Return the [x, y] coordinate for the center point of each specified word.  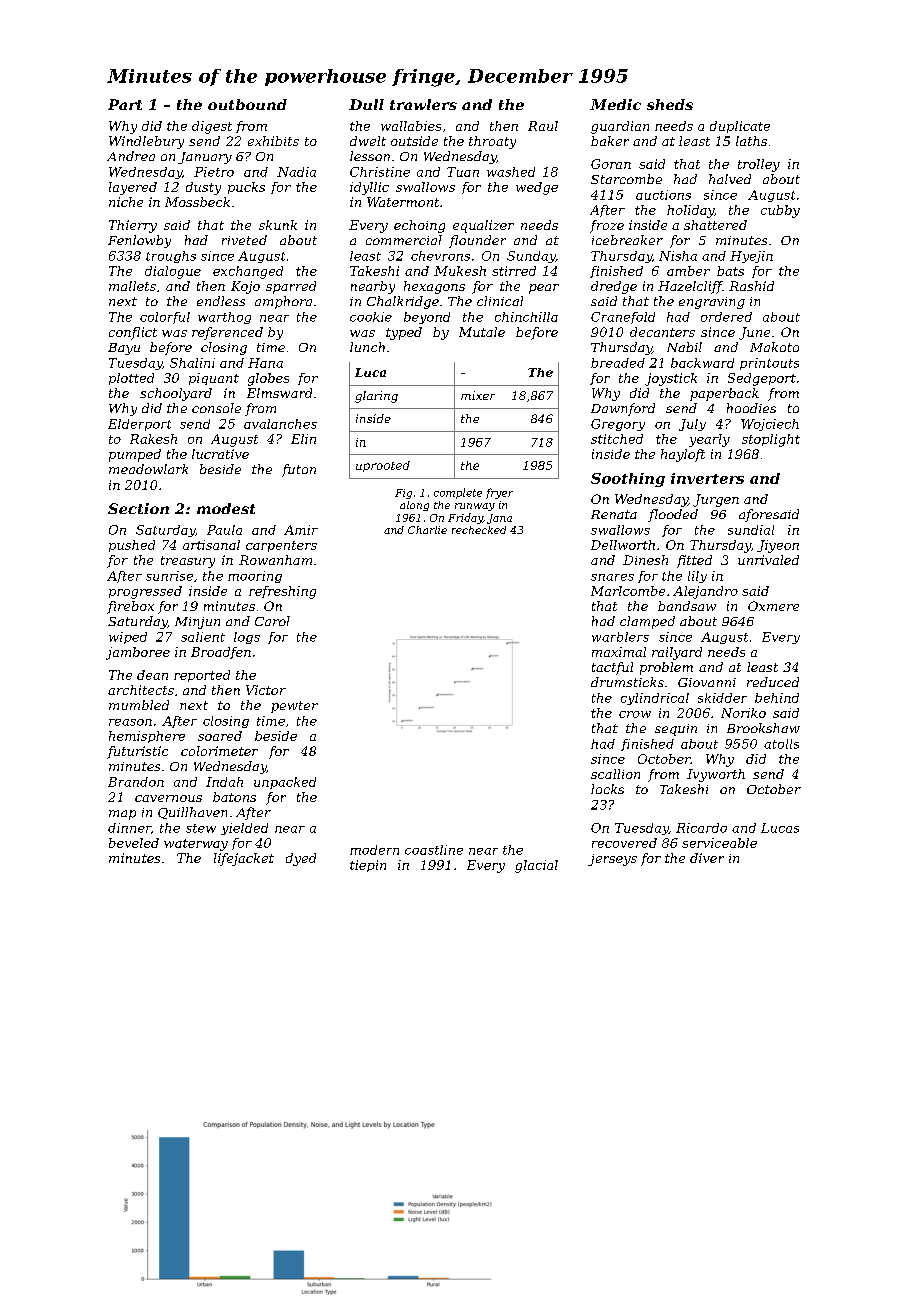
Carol [272, 621]
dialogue [173, 272]
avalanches [280, 424]
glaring [376, 397]
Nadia [296, 172]
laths [751, 141]
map [122, 815]
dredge [614, 287]
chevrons [440, 256]
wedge [537, 188]
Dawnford [623, 409]
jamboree [138, 653]
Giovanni [707, 682]
